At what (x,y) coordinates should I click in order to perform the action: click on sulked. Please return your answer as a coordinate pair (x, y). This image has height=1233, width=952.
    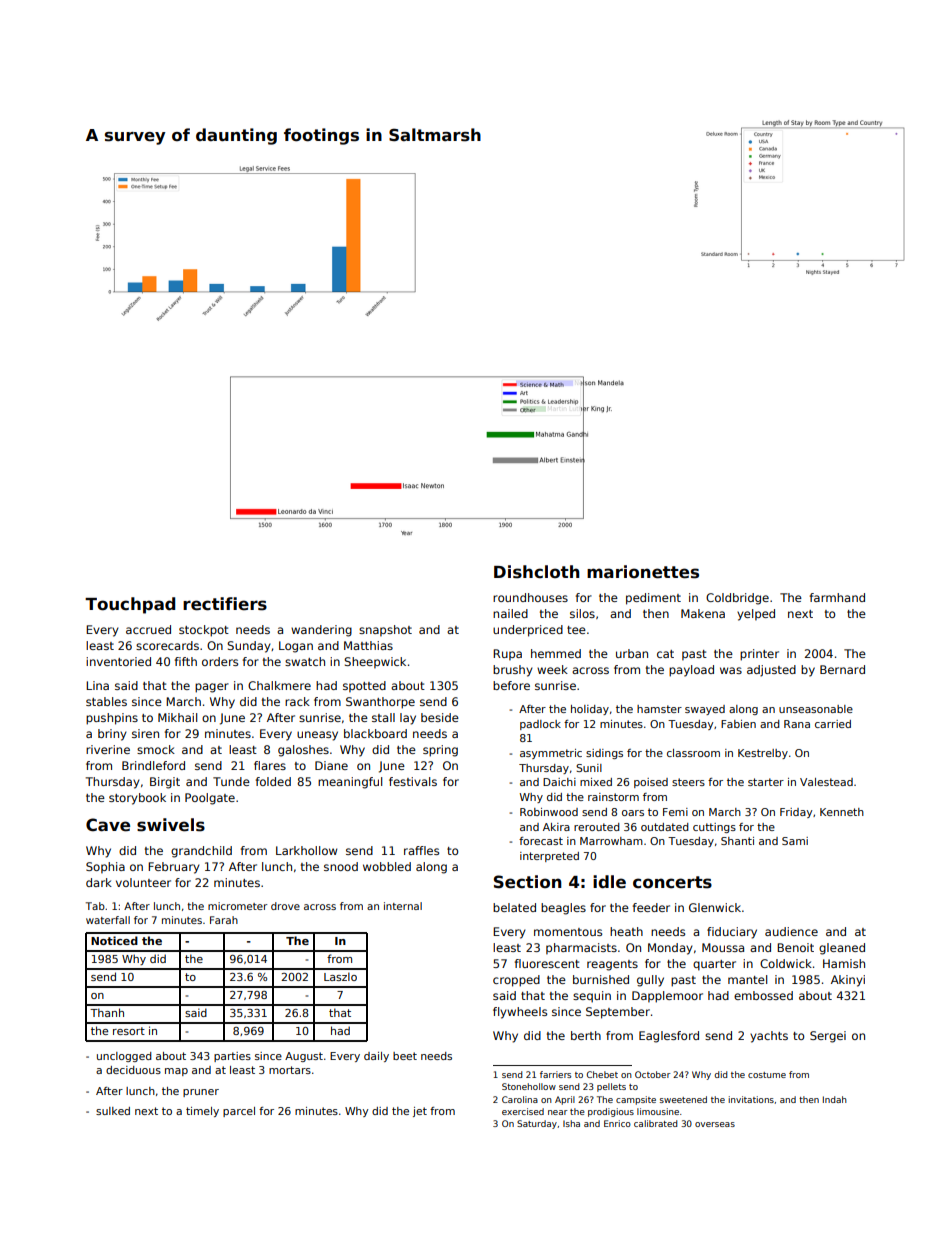
    Looking at the image, I should click on (113, 1111).
